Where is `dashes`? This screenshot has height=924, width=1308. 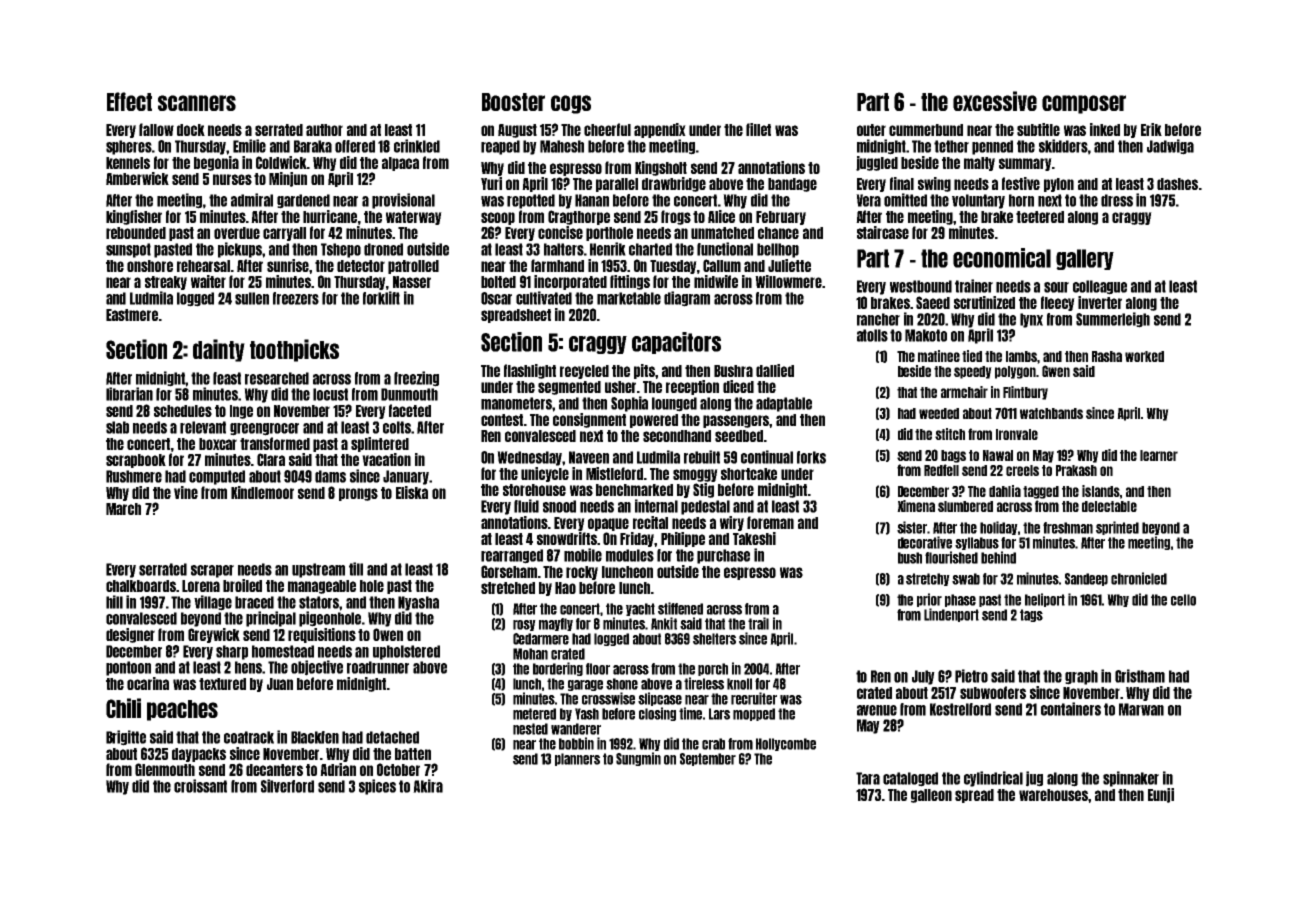
dashes is located at coordinates (1177, 184).
